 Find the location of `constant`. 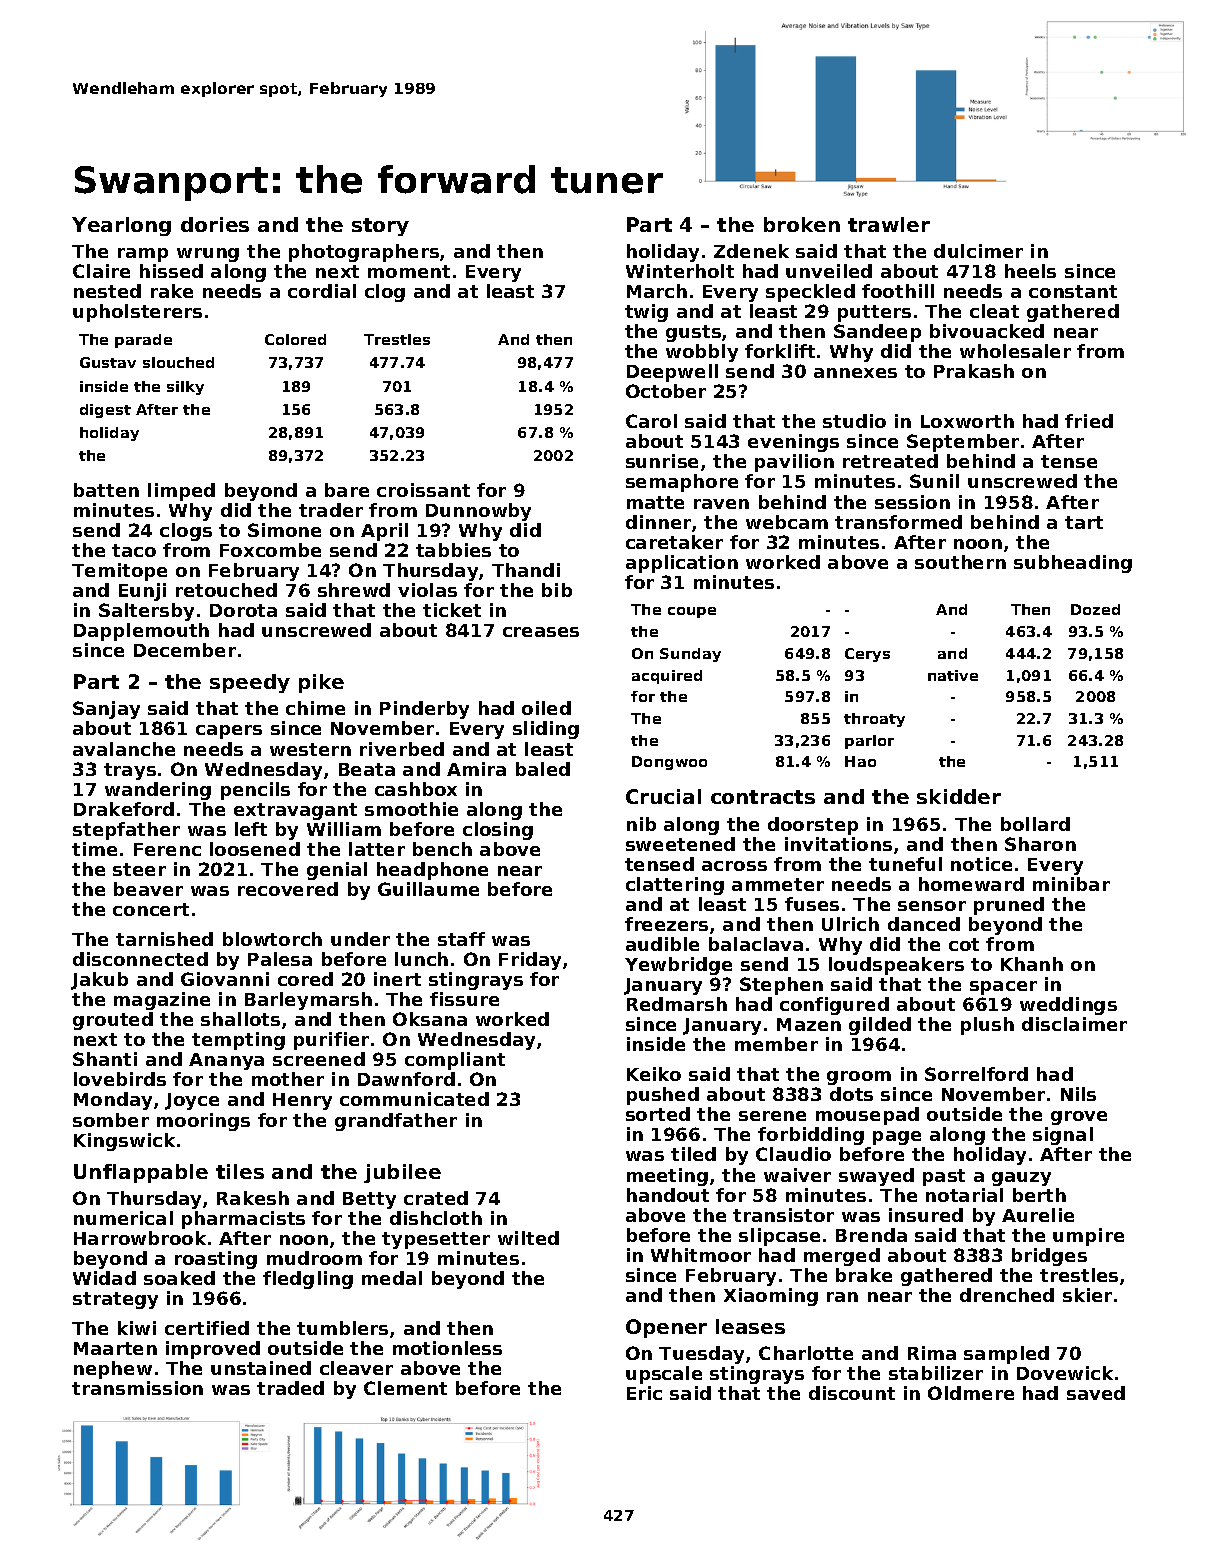

constant is located at coordinates (1073, 291).
